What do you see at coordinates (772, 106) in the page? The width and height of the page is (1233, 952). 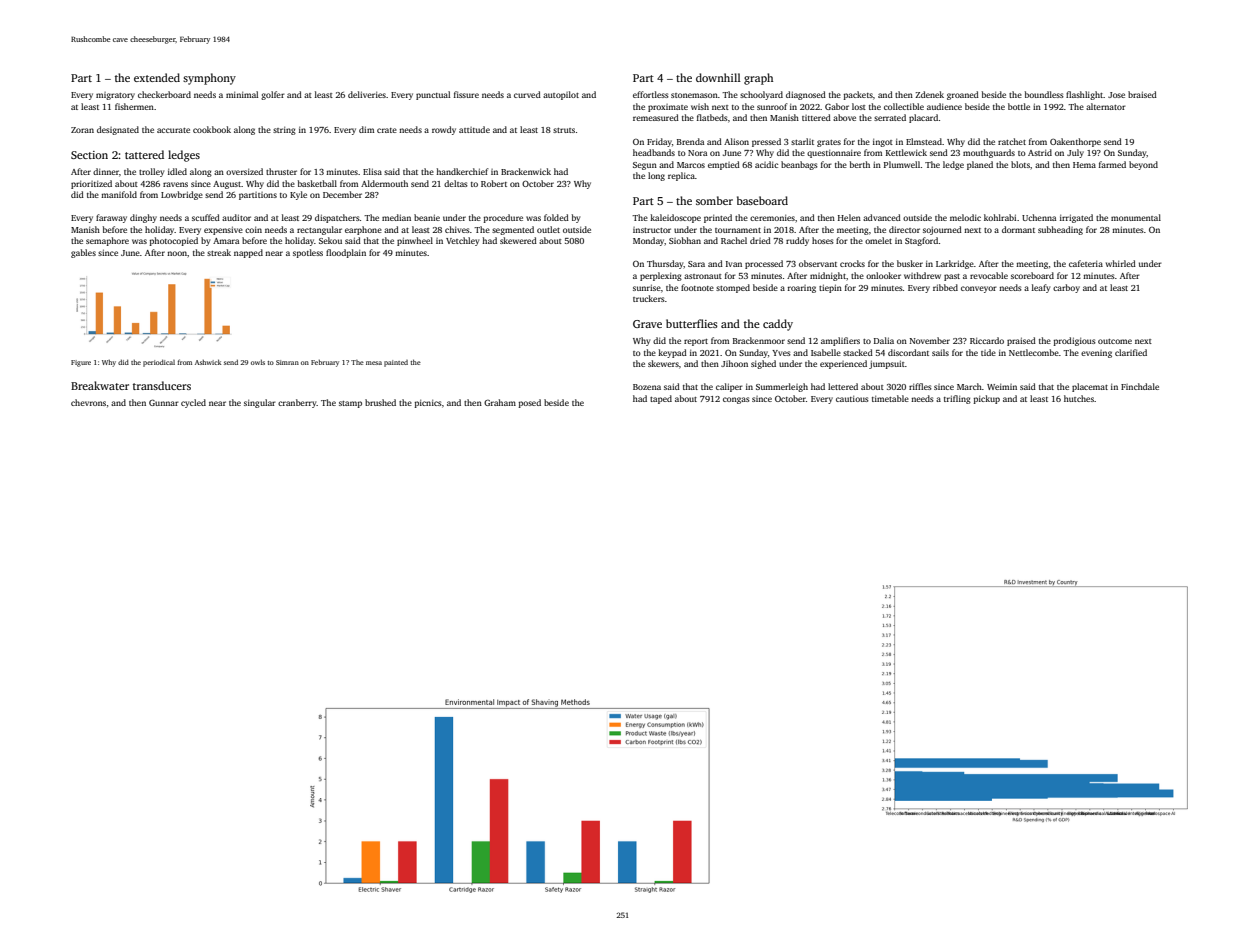 I see `sunroof` at bounding box center [772, 106].
